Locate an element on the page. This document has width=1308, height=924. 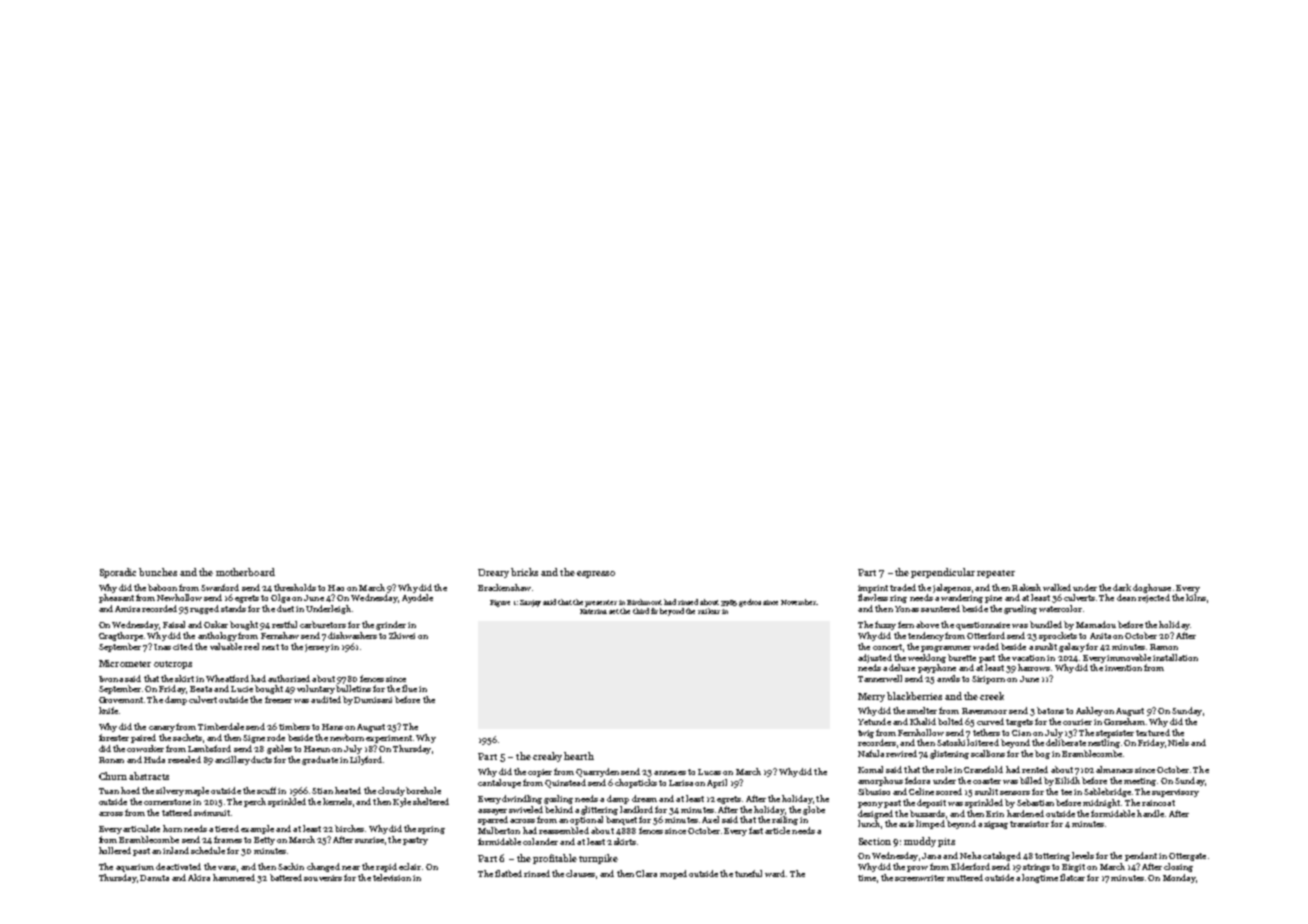
nestling is located at coordinates (1104, 743).
